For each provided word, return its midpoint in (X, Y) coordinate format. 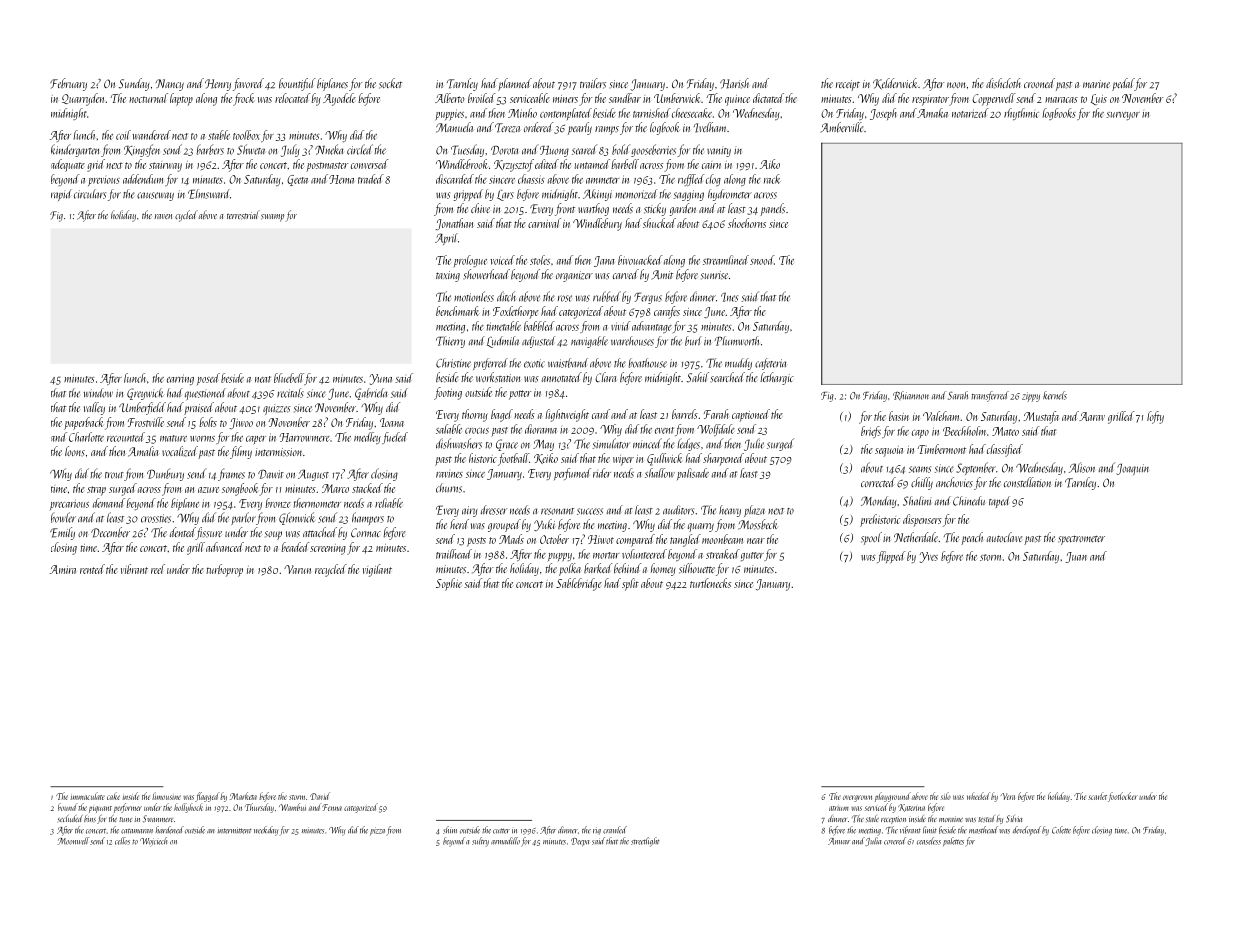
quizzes (277, 409)
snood (762, 260)
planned (515, 84)
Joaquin (1132, 469)
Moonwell (73, 841)
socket (390, 83)
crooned (1039, 83)
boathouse (648, 363)
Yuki (544, 525)
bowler (63, 517)
